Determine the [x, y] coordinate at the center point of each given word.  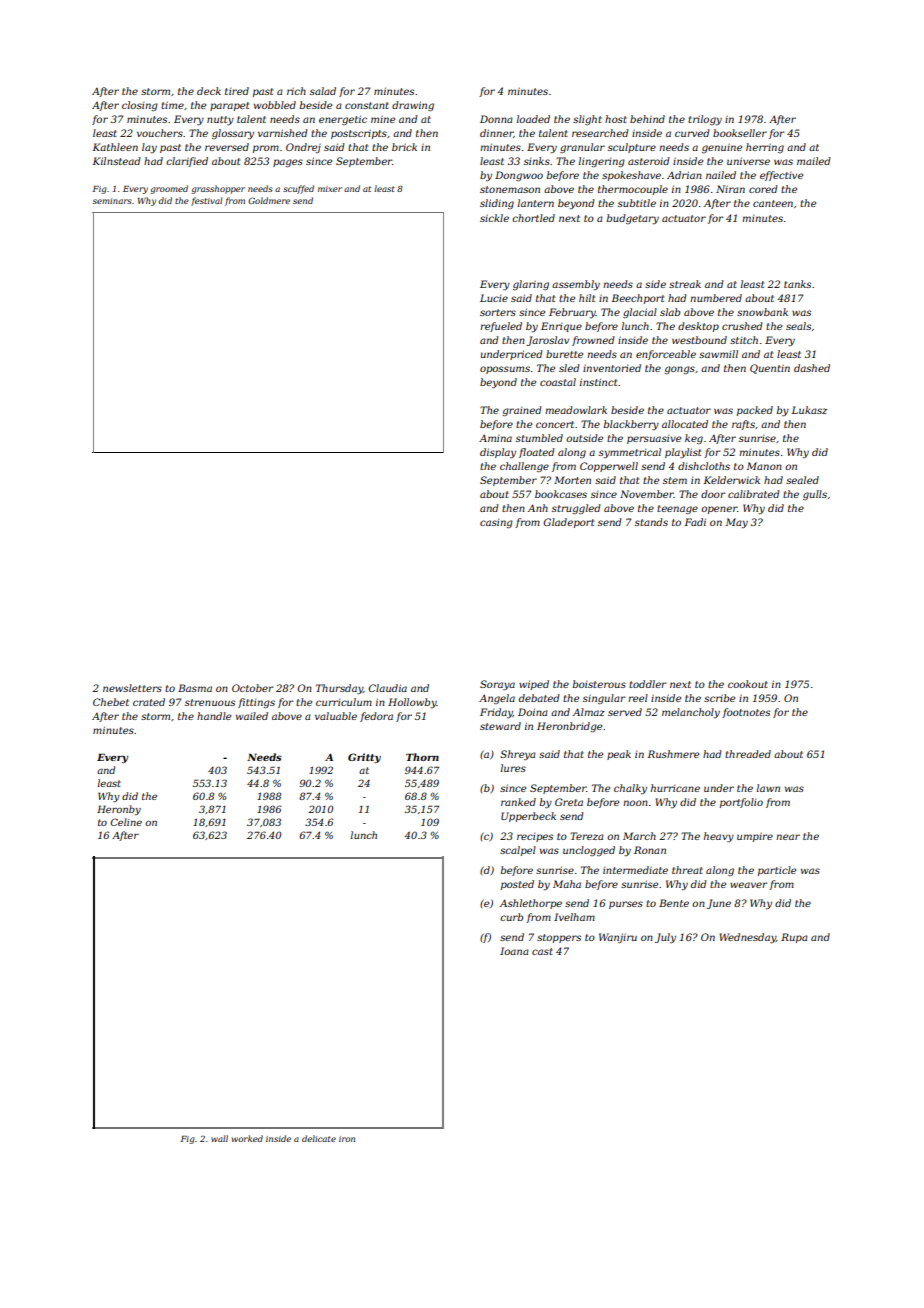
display [498, 453]
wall [219, 1138]
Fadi [695, 522]
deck [209, 91]
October [253, 688]
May [736, 523]
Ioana [514, 951]
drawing [413, 106]
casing [496, 523]
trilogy [705, 120]
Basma [195, 688]
